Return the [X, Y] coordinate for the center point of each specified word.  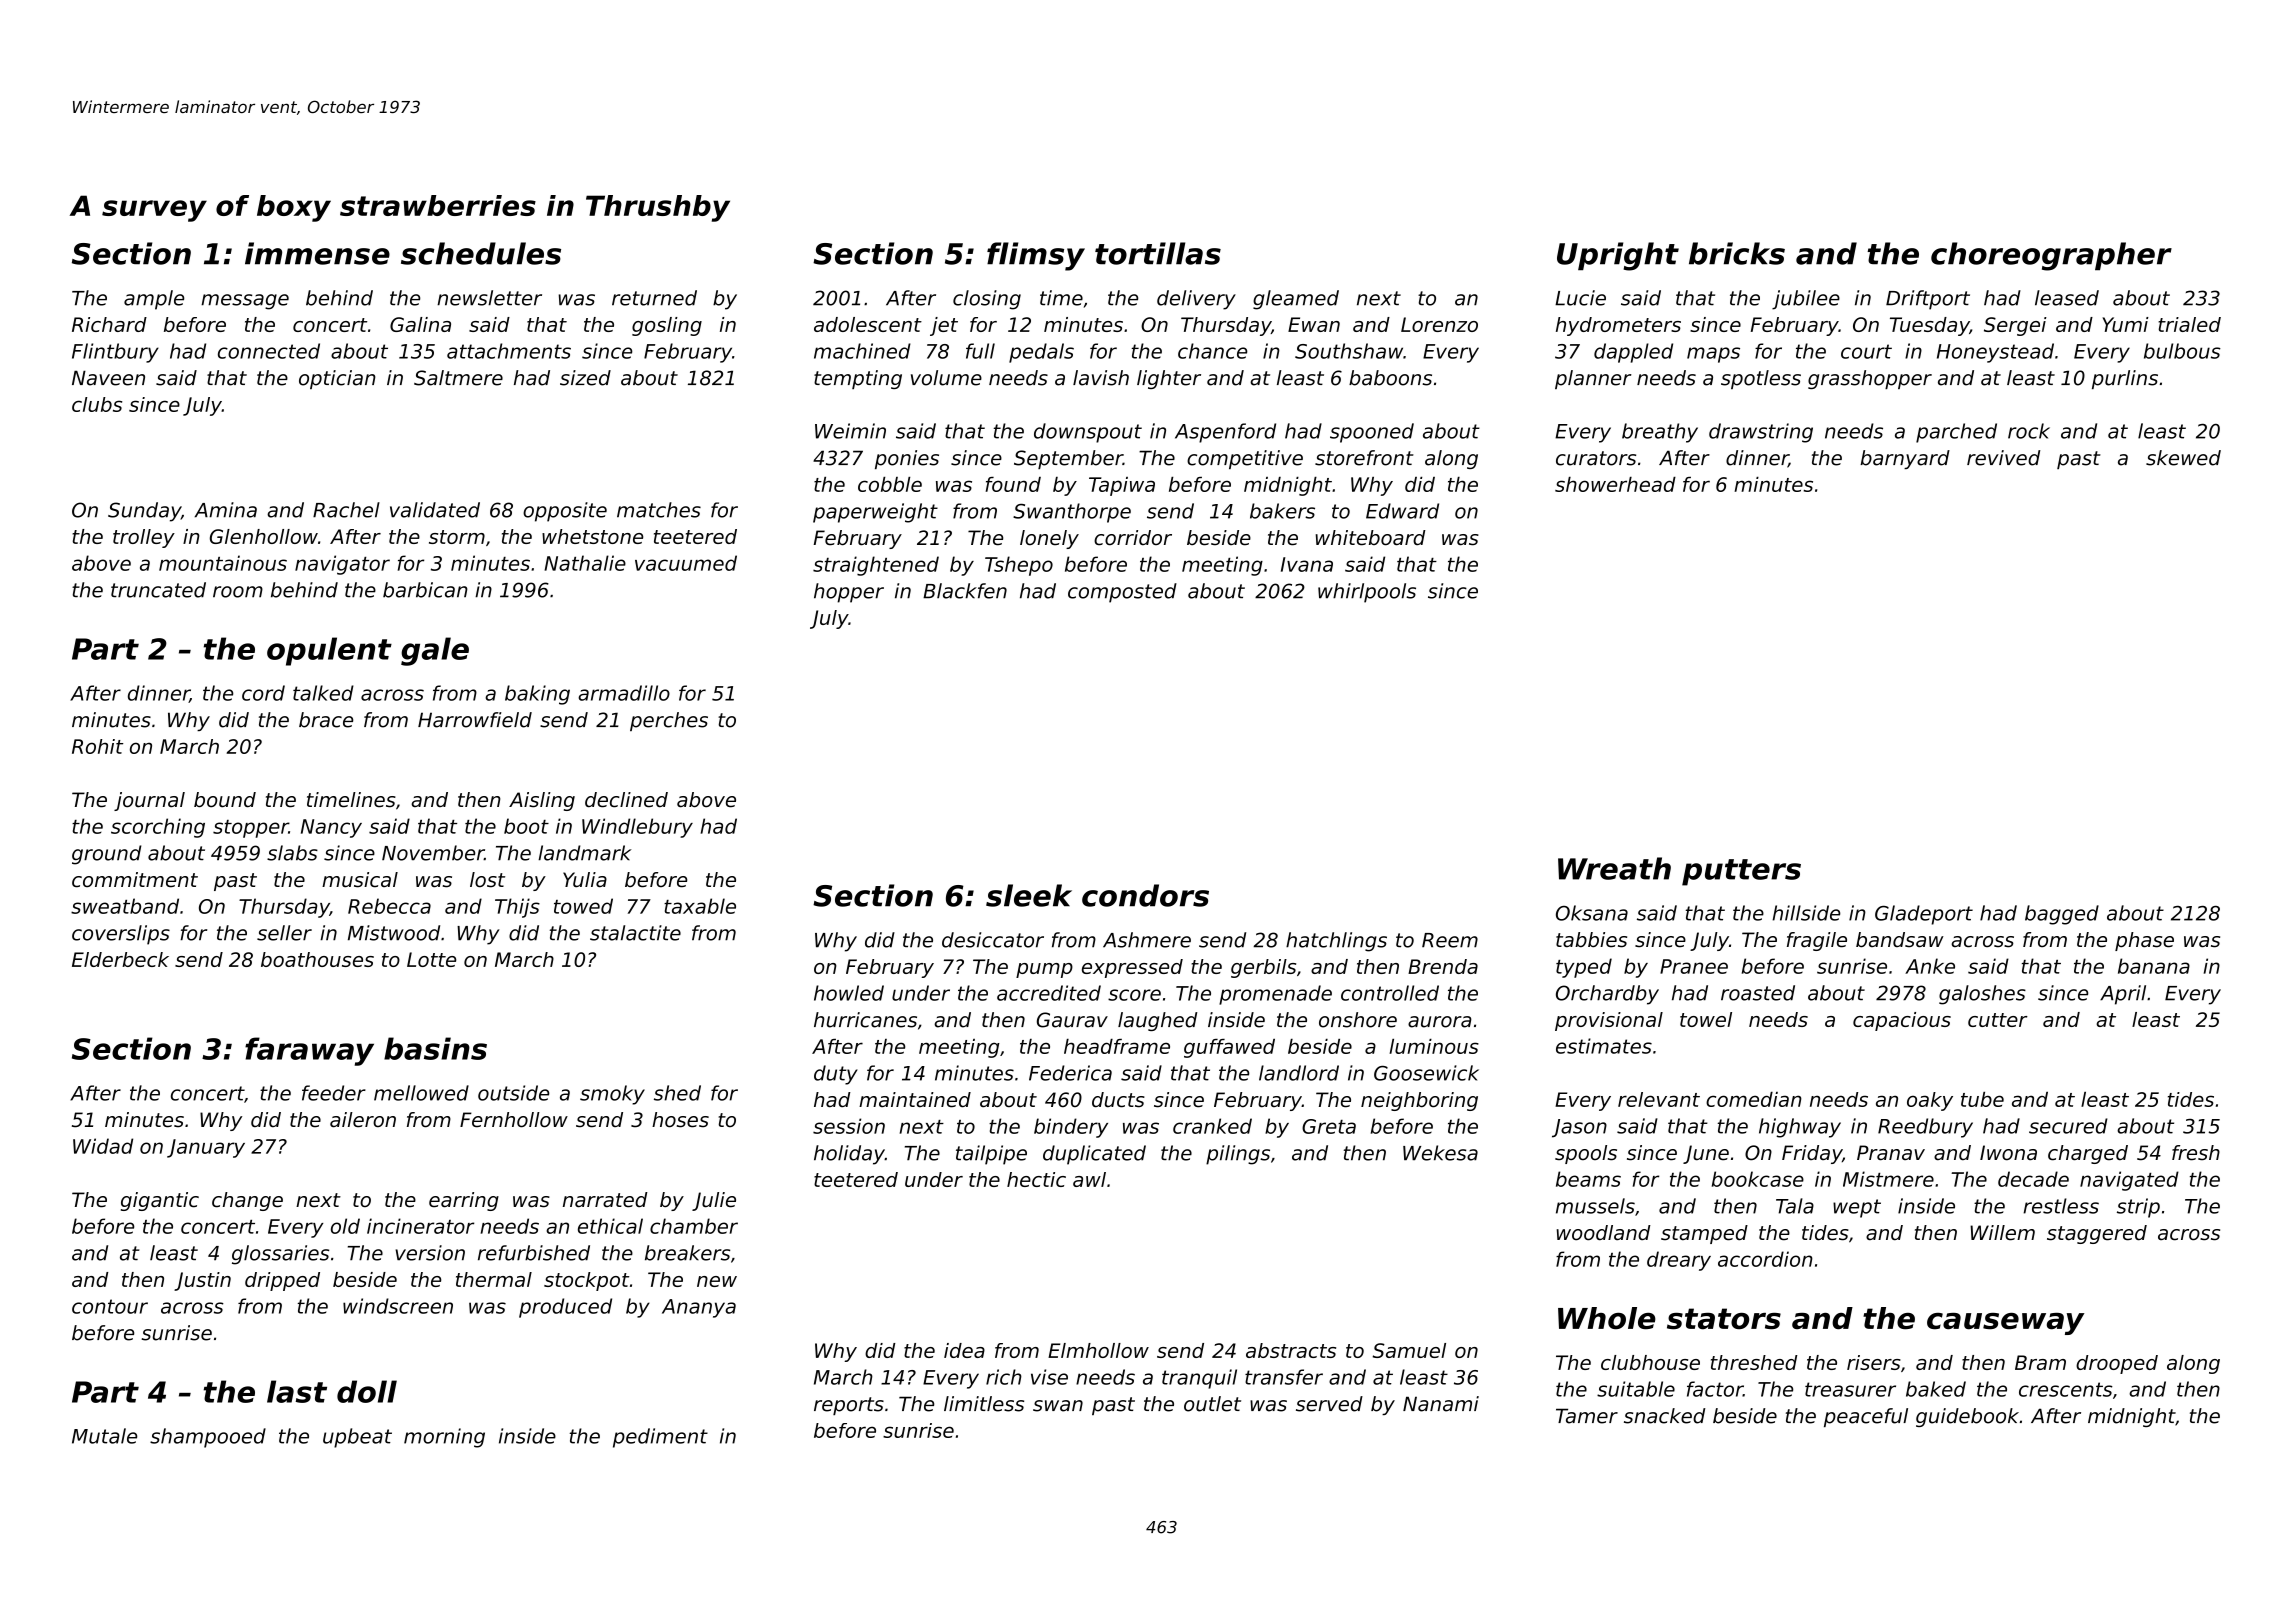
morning [444, 1438]
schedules [481, 253]
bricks [1737, 253]
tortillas [1158, 253]
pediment [660, 1438]
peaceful [1866, 1417]
